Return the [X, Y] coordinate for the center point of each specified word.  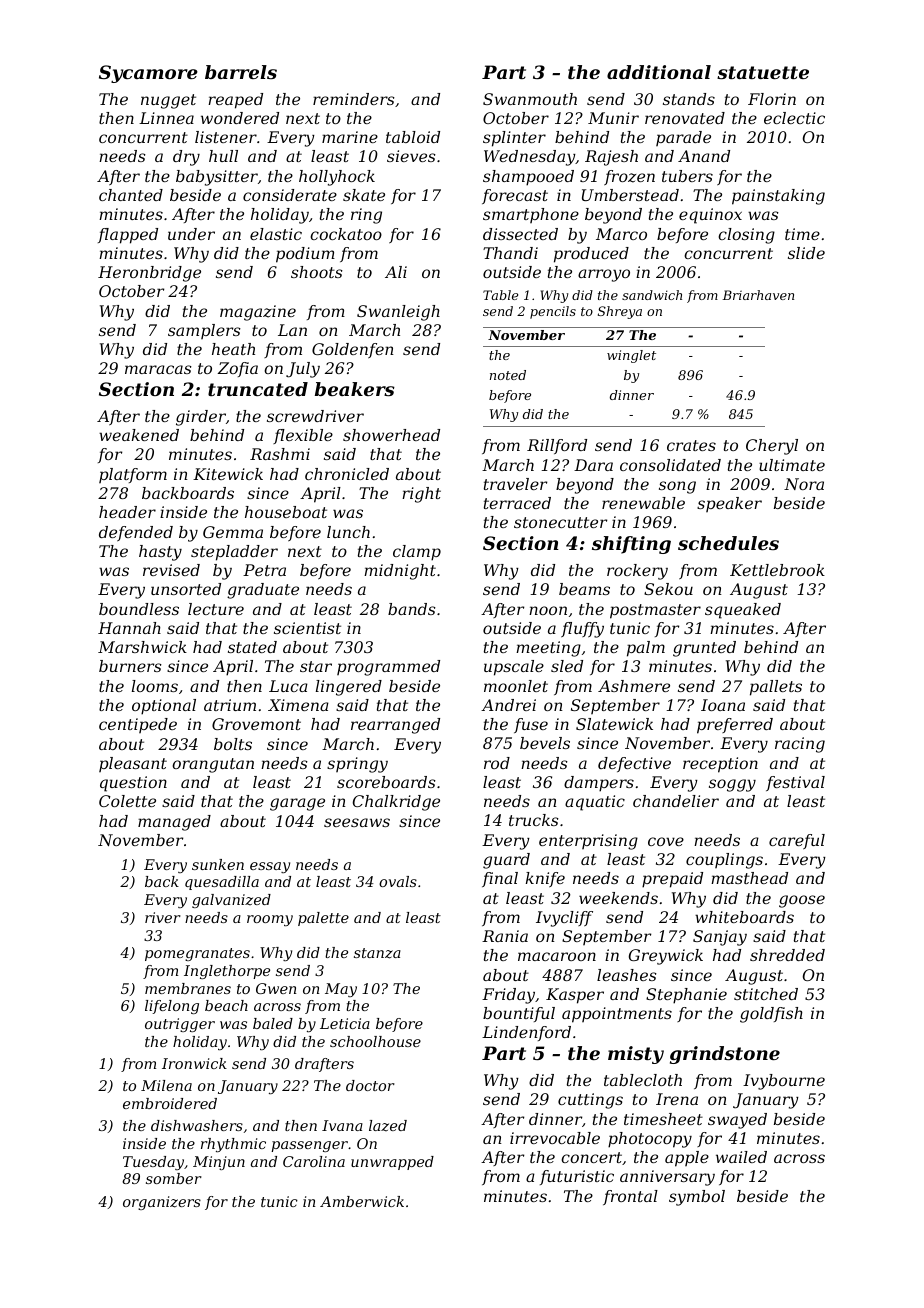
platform [133, 475]
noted [508, 375]
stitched [766, 994]
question [133, 784]
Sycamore [148, 74]
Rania [505, 936]
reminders [354, 99]
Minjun [219, 1163]
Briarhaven [758, 295]
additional [659, 72]
